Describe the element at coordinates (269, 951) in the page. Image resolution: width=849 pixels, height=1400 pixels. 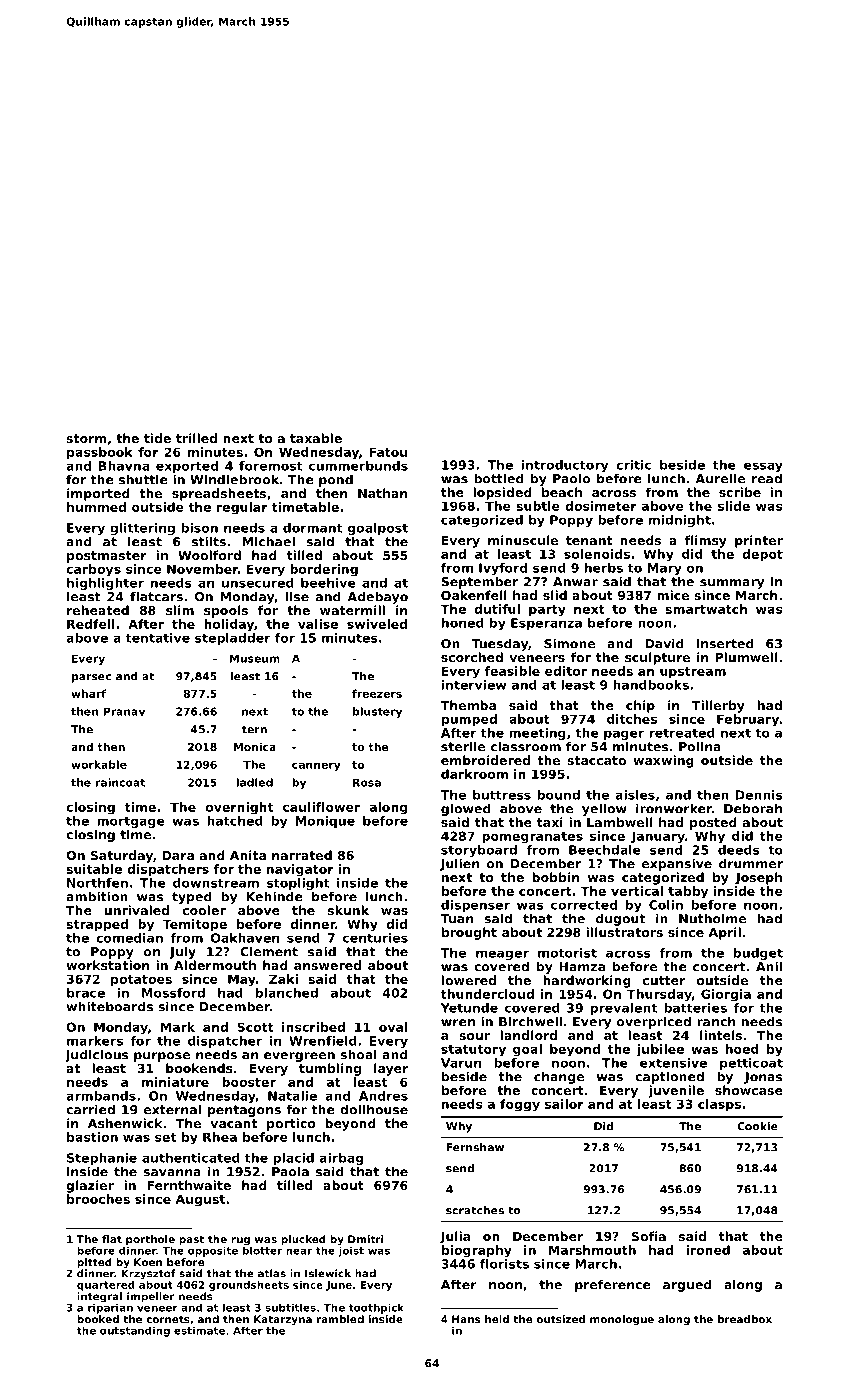
I see `Clement` at that location.
